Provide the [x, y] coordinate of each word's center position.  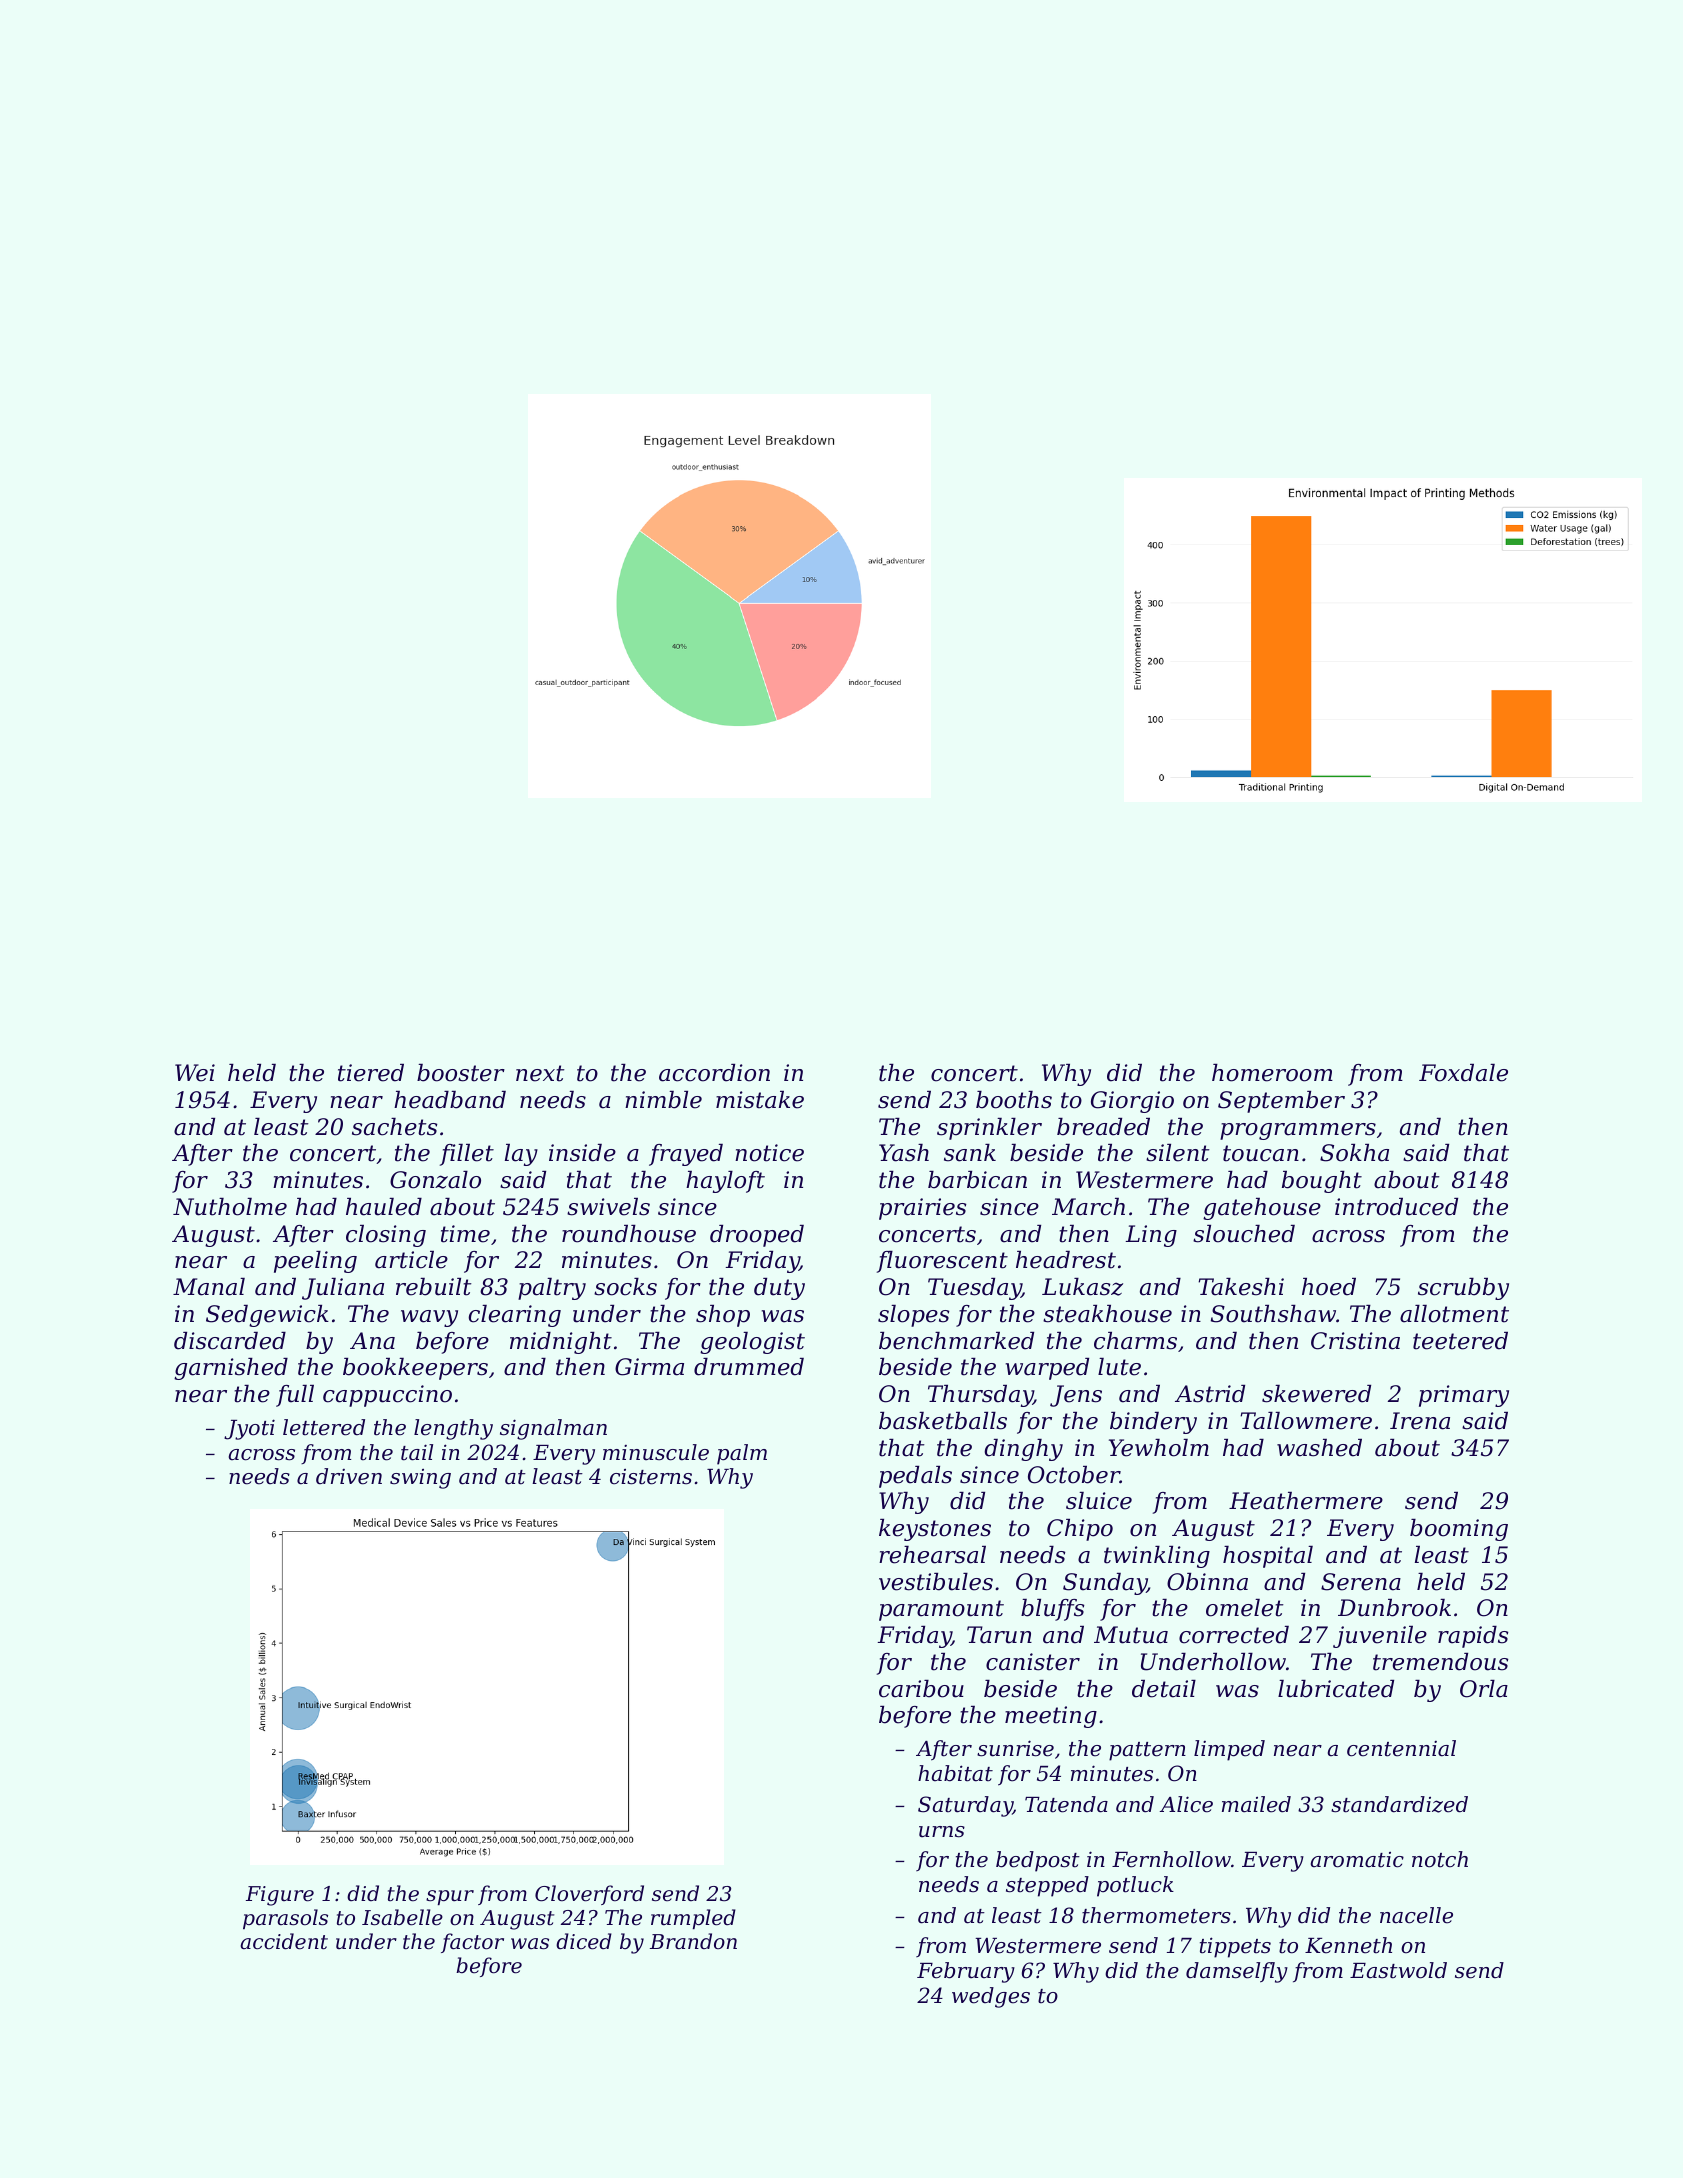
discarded [230, 1341]
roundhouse [629, 1234]
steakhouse [1107, 1314]
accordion [714, 1073]
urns [942, 1832]
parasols [285, 1919]
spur [450, 1897]
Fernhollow [1171, 1859]
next [540, 1073]
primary [1464, 1396]
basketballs [943, 1421]
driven [349, 1476]
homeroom [1272, 1073]
